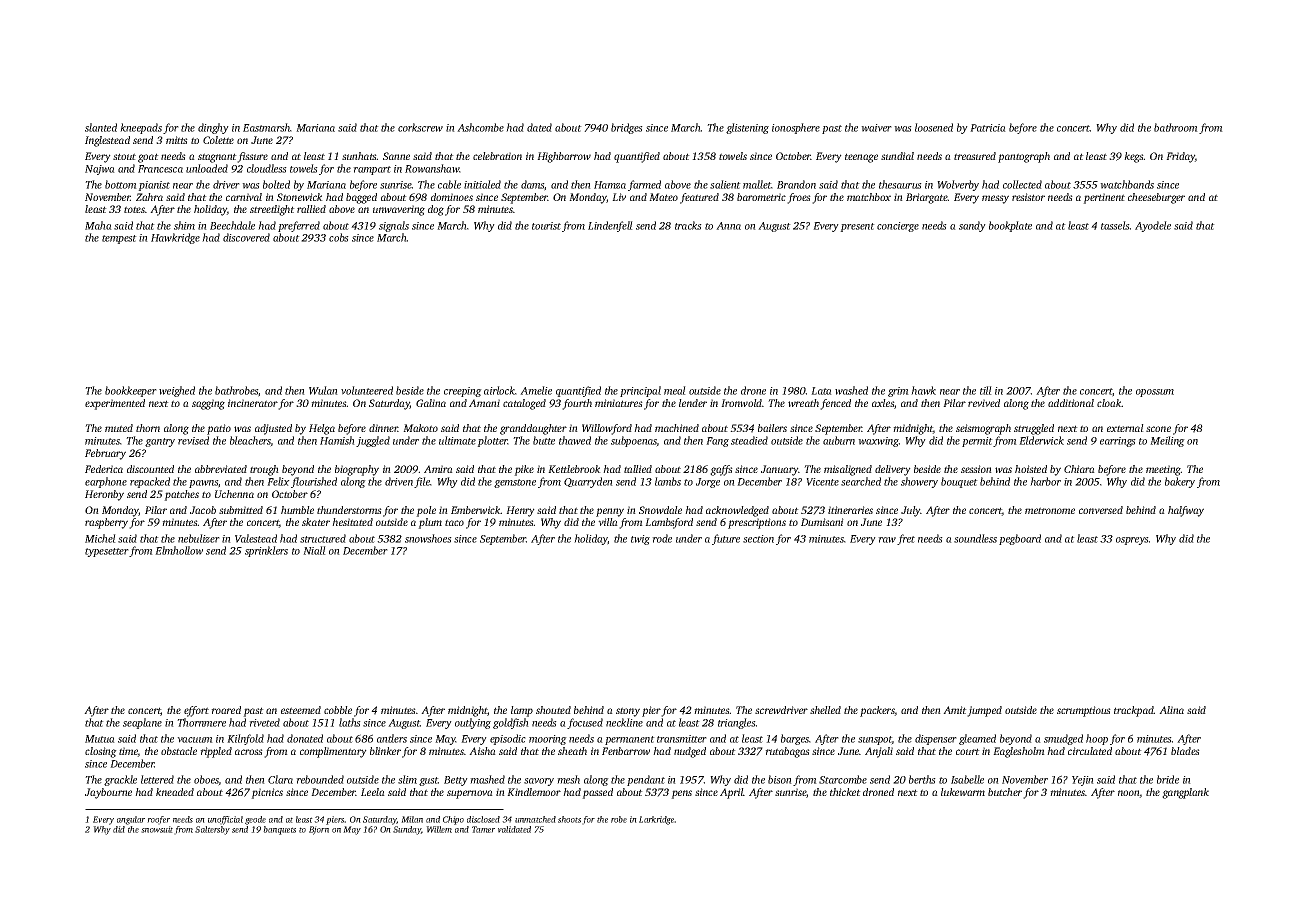 The width and height of the screenshot is (1308, 924). Describe the element at coordinates (131, 391) in the screenshot. I see `bookkeeper` at that location.
